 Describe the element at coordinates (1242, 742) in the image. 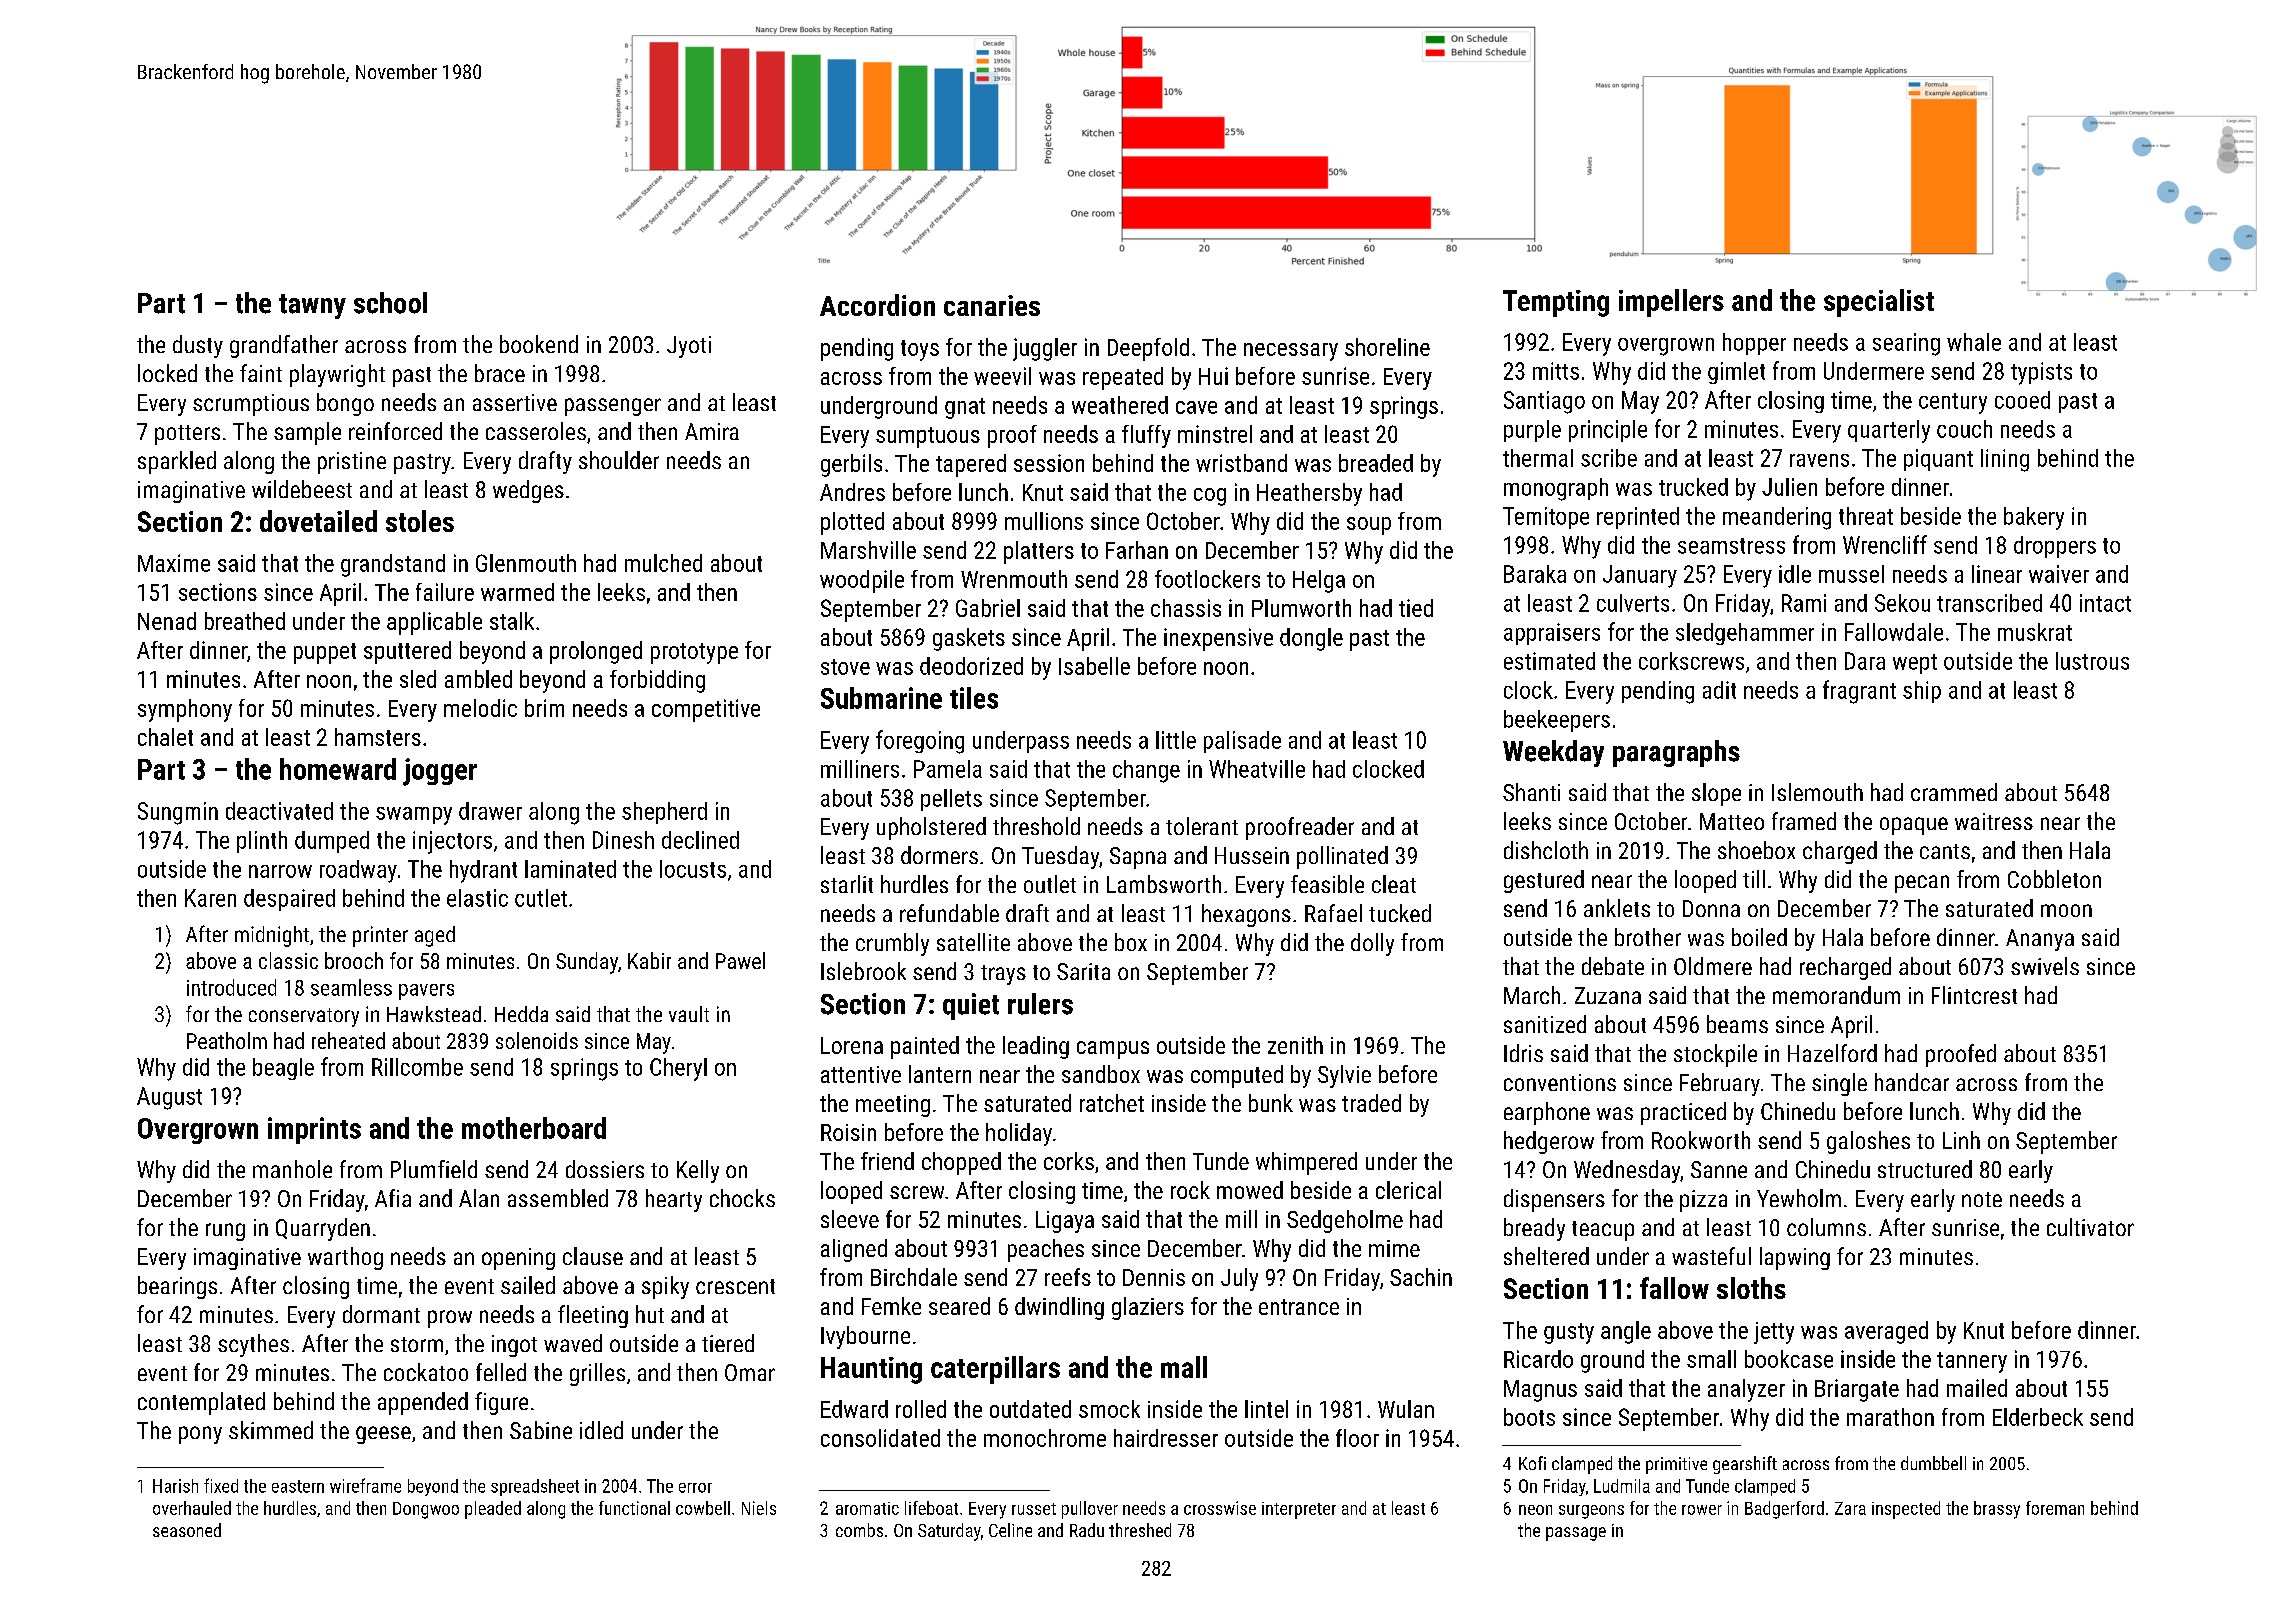

I see `palisade` at that location.
